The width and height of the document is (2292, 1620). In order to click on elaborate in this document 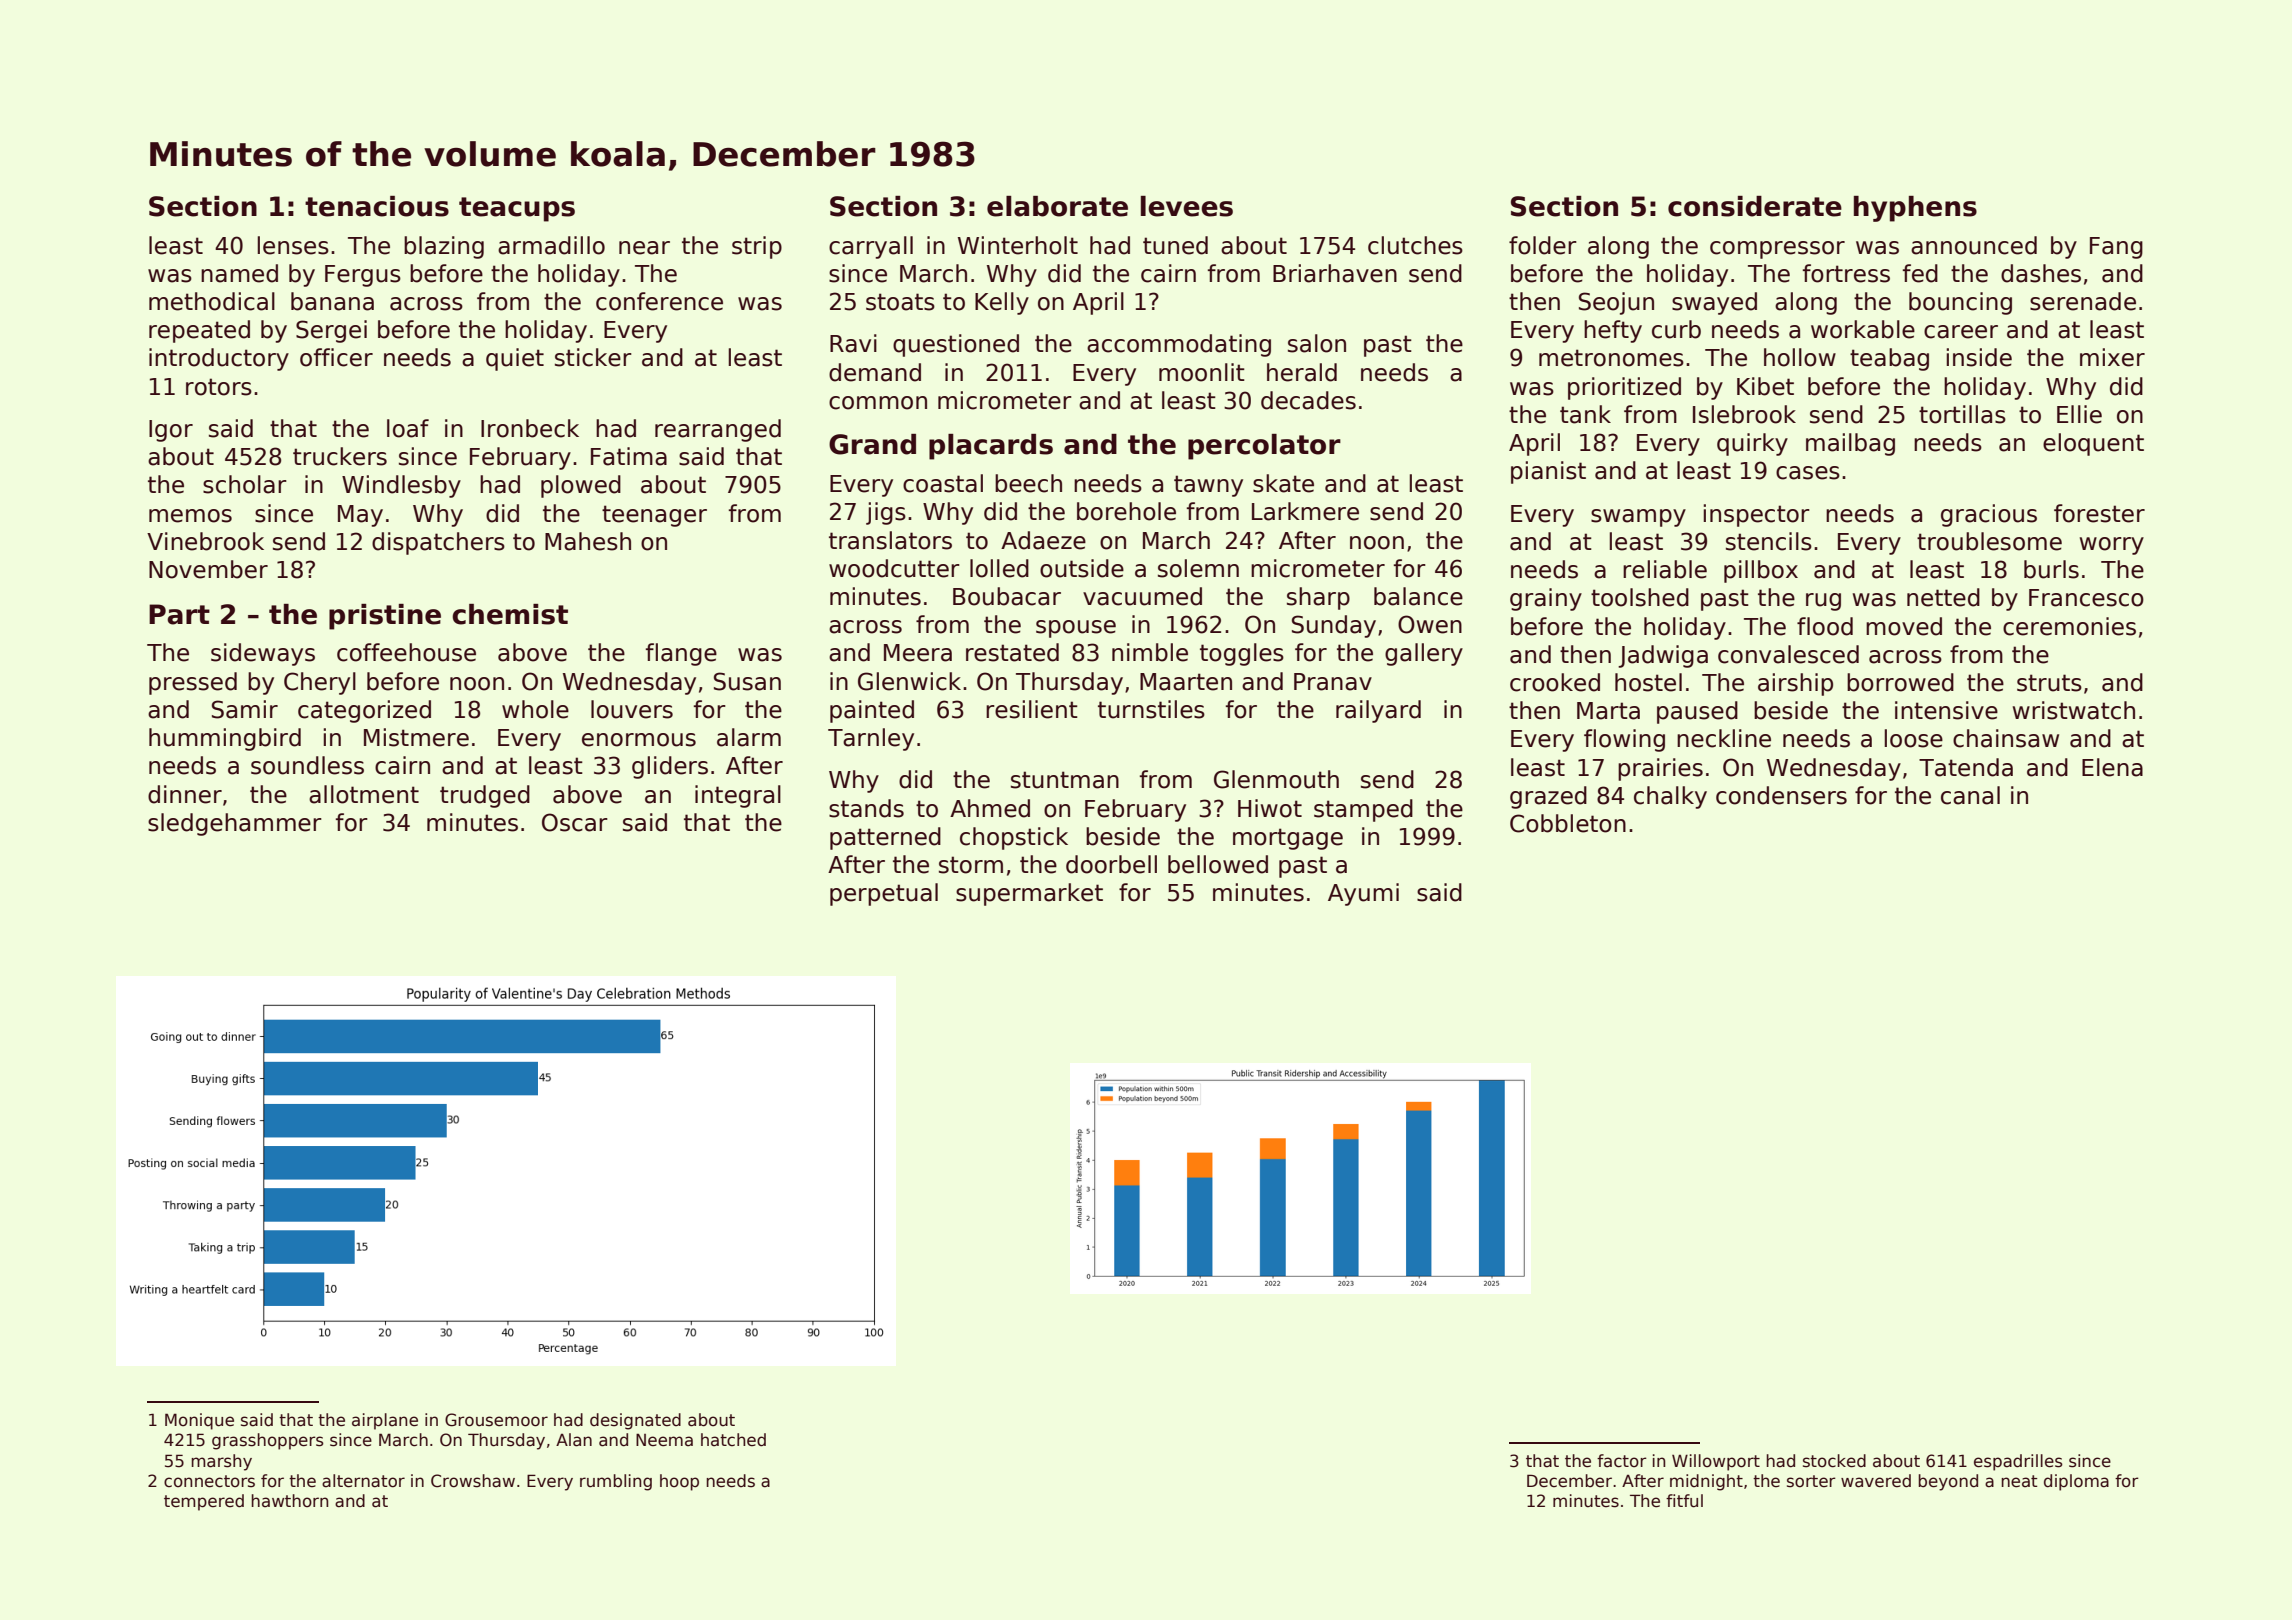, I will do `click(1057, 206)`.
